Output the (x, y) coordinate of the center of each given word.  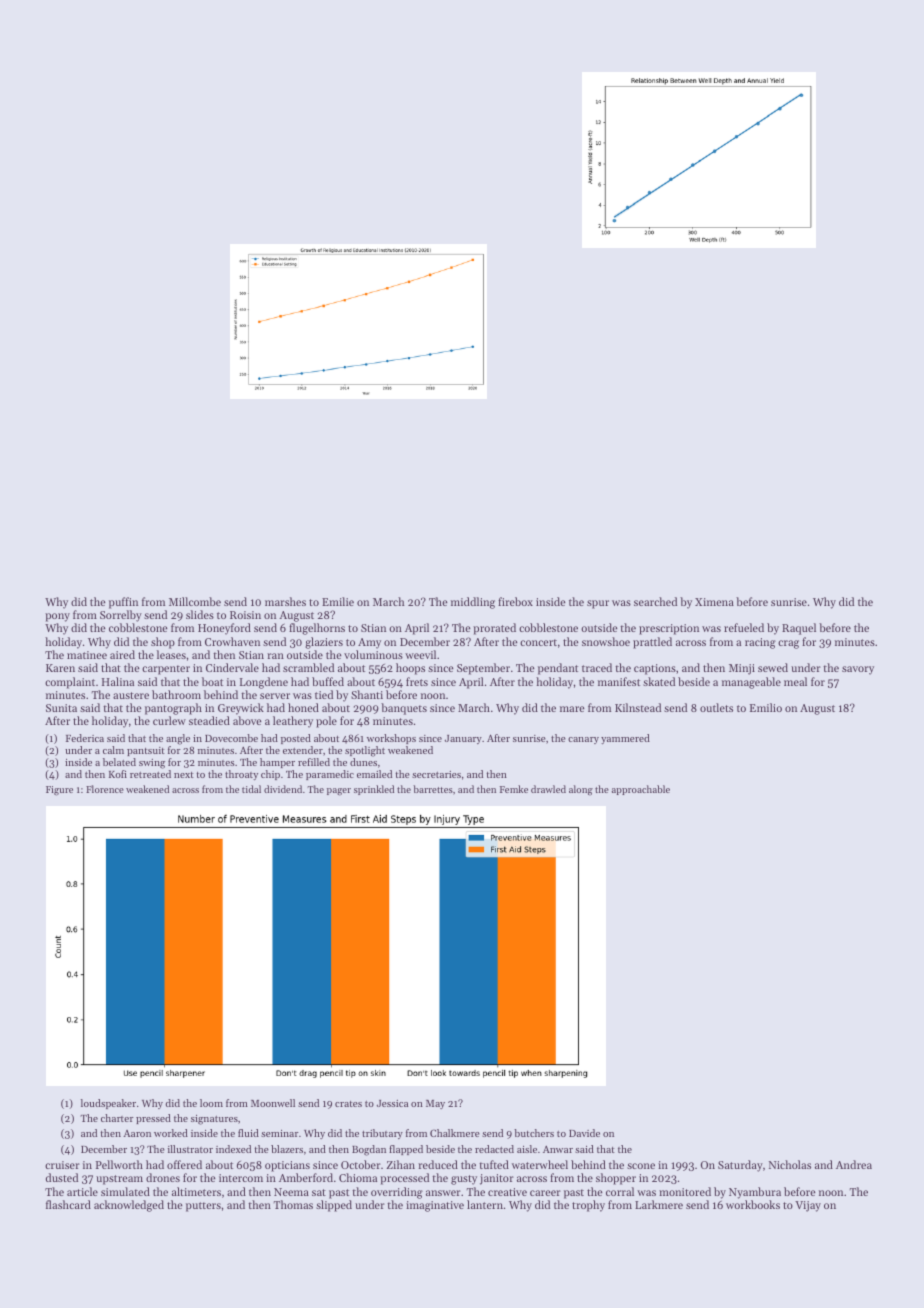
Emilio (766, 707)
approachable (641, 790)
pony (57, 617)
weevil (420, 654)
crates (348, 1104)
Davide (584, 1133)
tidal (251, 789)
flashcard (68, 1204)
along (581, 790)
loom (211, 1103)
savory (858, 670)
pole (326, 722)
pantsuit (146, 751)
